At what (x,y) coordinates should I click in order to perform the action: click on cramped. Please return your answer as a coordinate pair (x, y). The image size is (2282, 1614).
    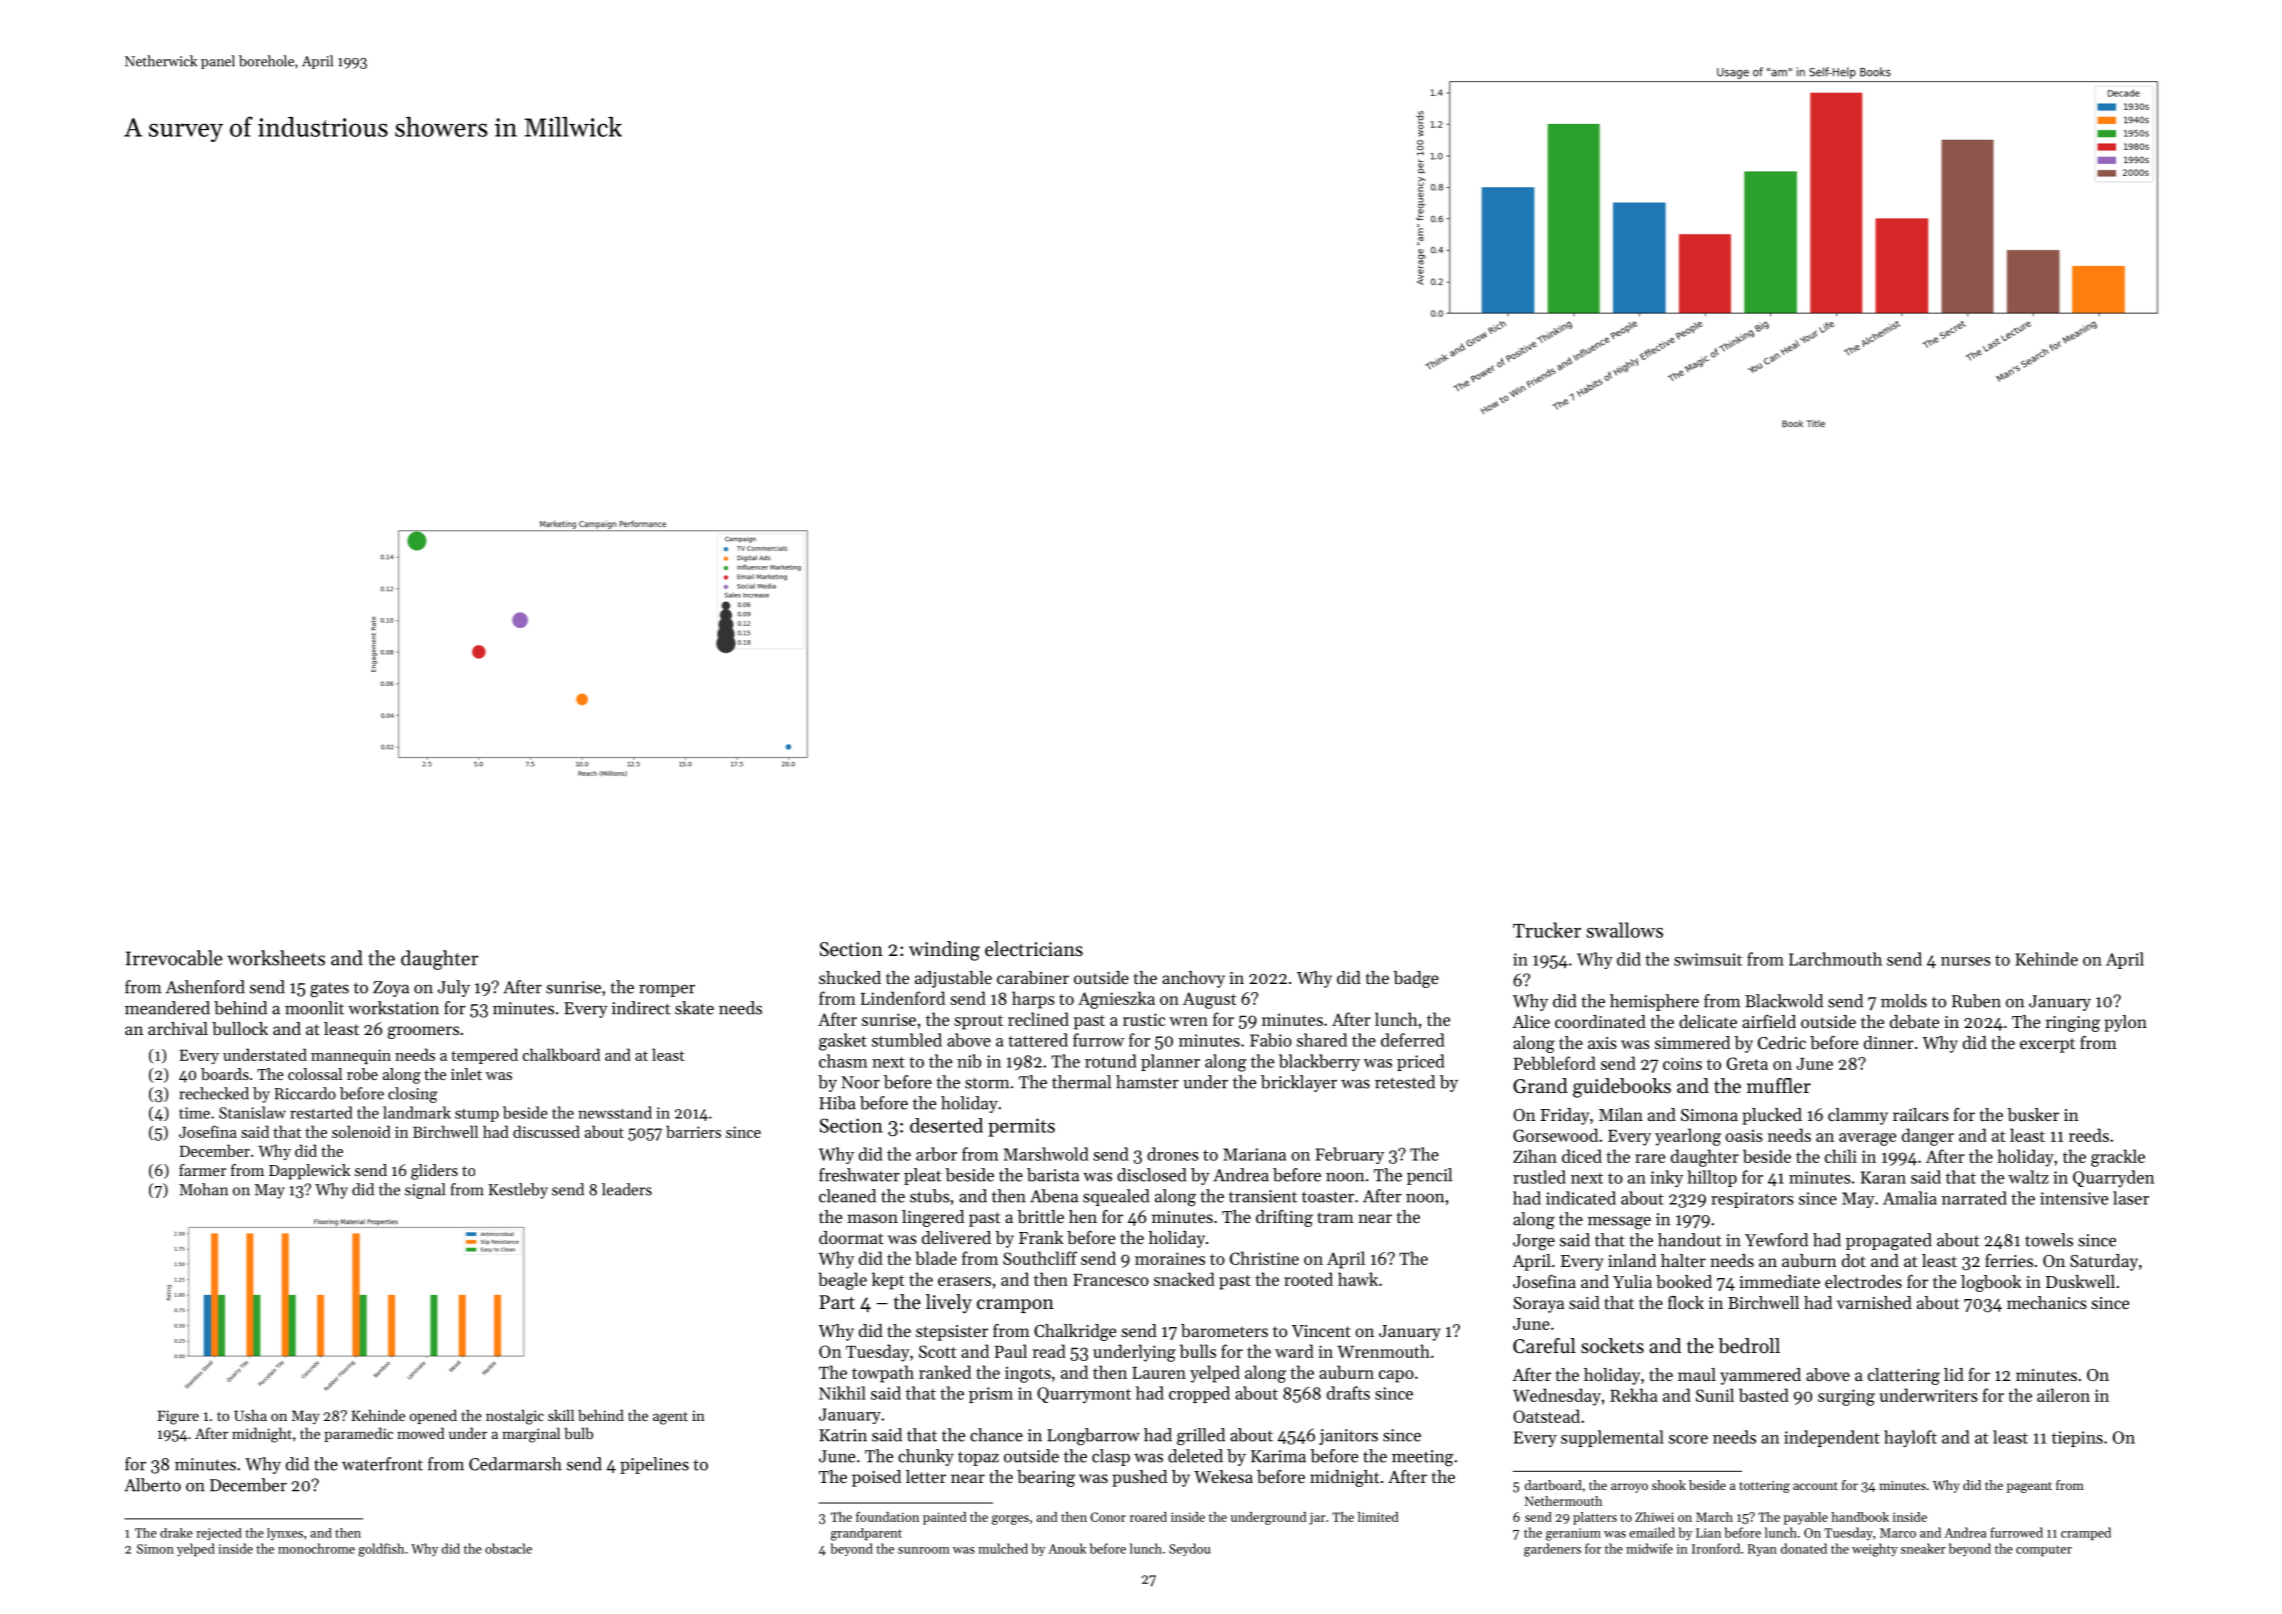
    Looking at the image, I should click on (2086, 1533).
